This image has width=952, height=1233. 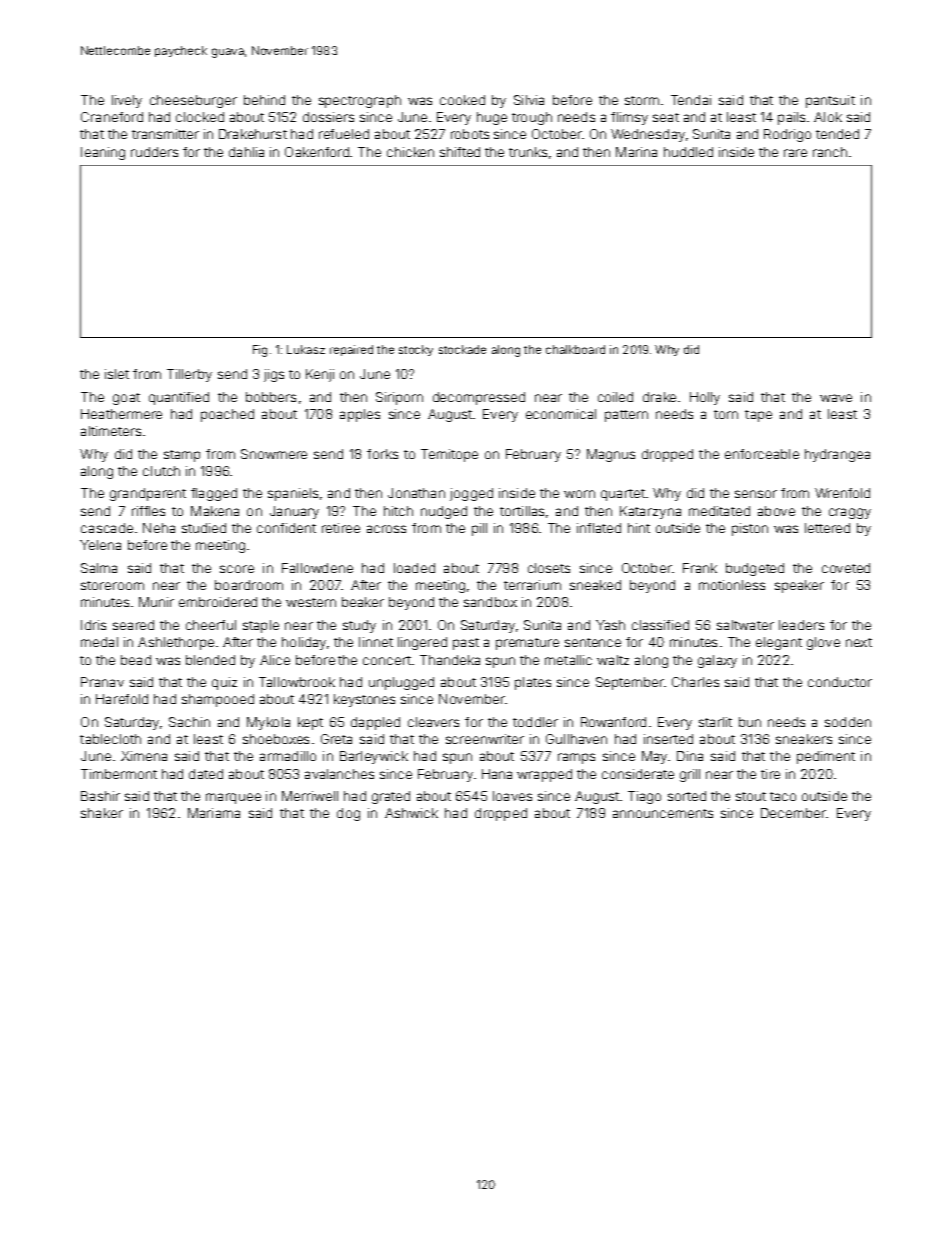 What do you see at coordinates (549, 568) in the image?
I see `closets` at bounding box center [549, 568].
